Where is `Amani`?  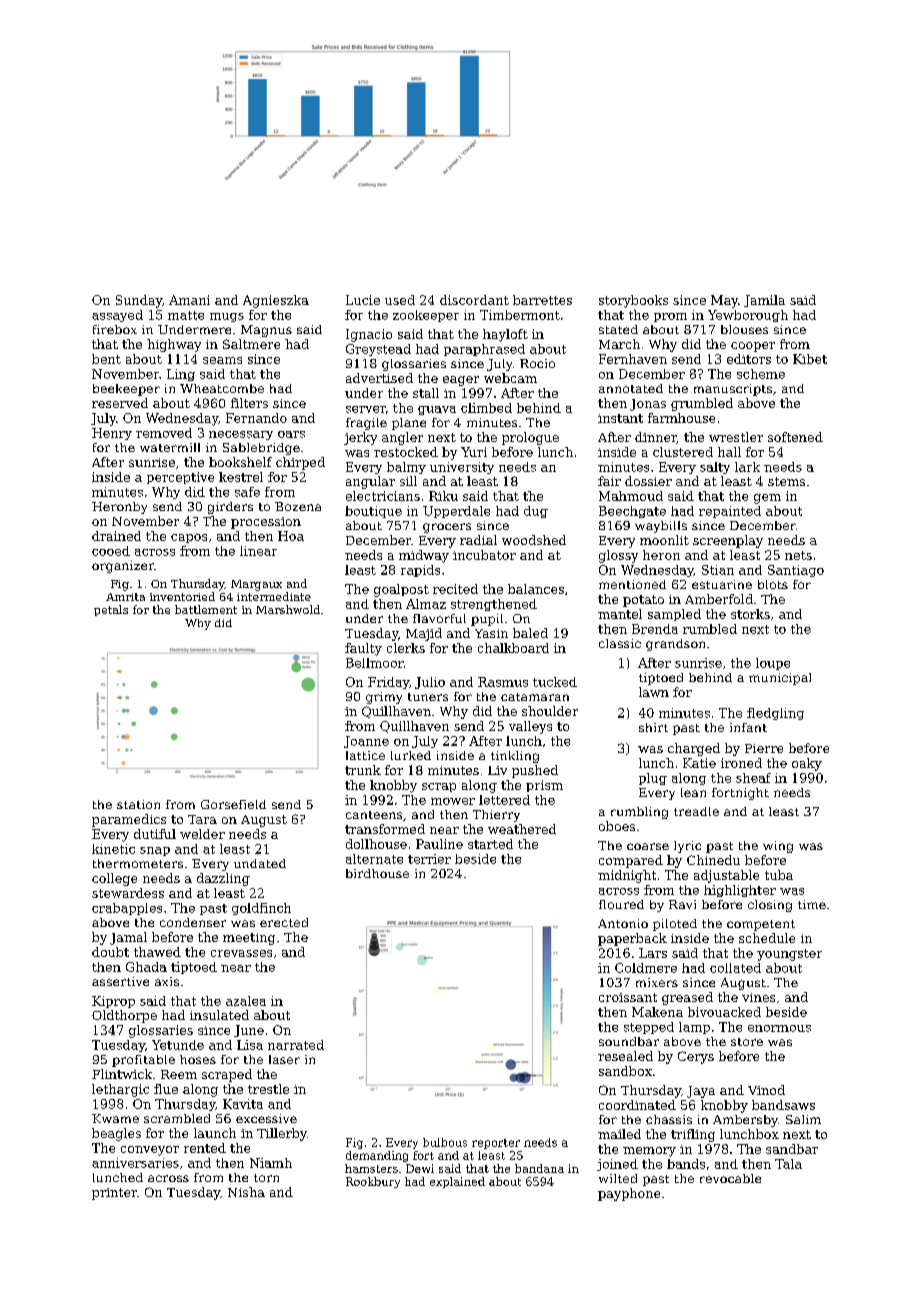
Amani is located at coordinates (189, 300).
